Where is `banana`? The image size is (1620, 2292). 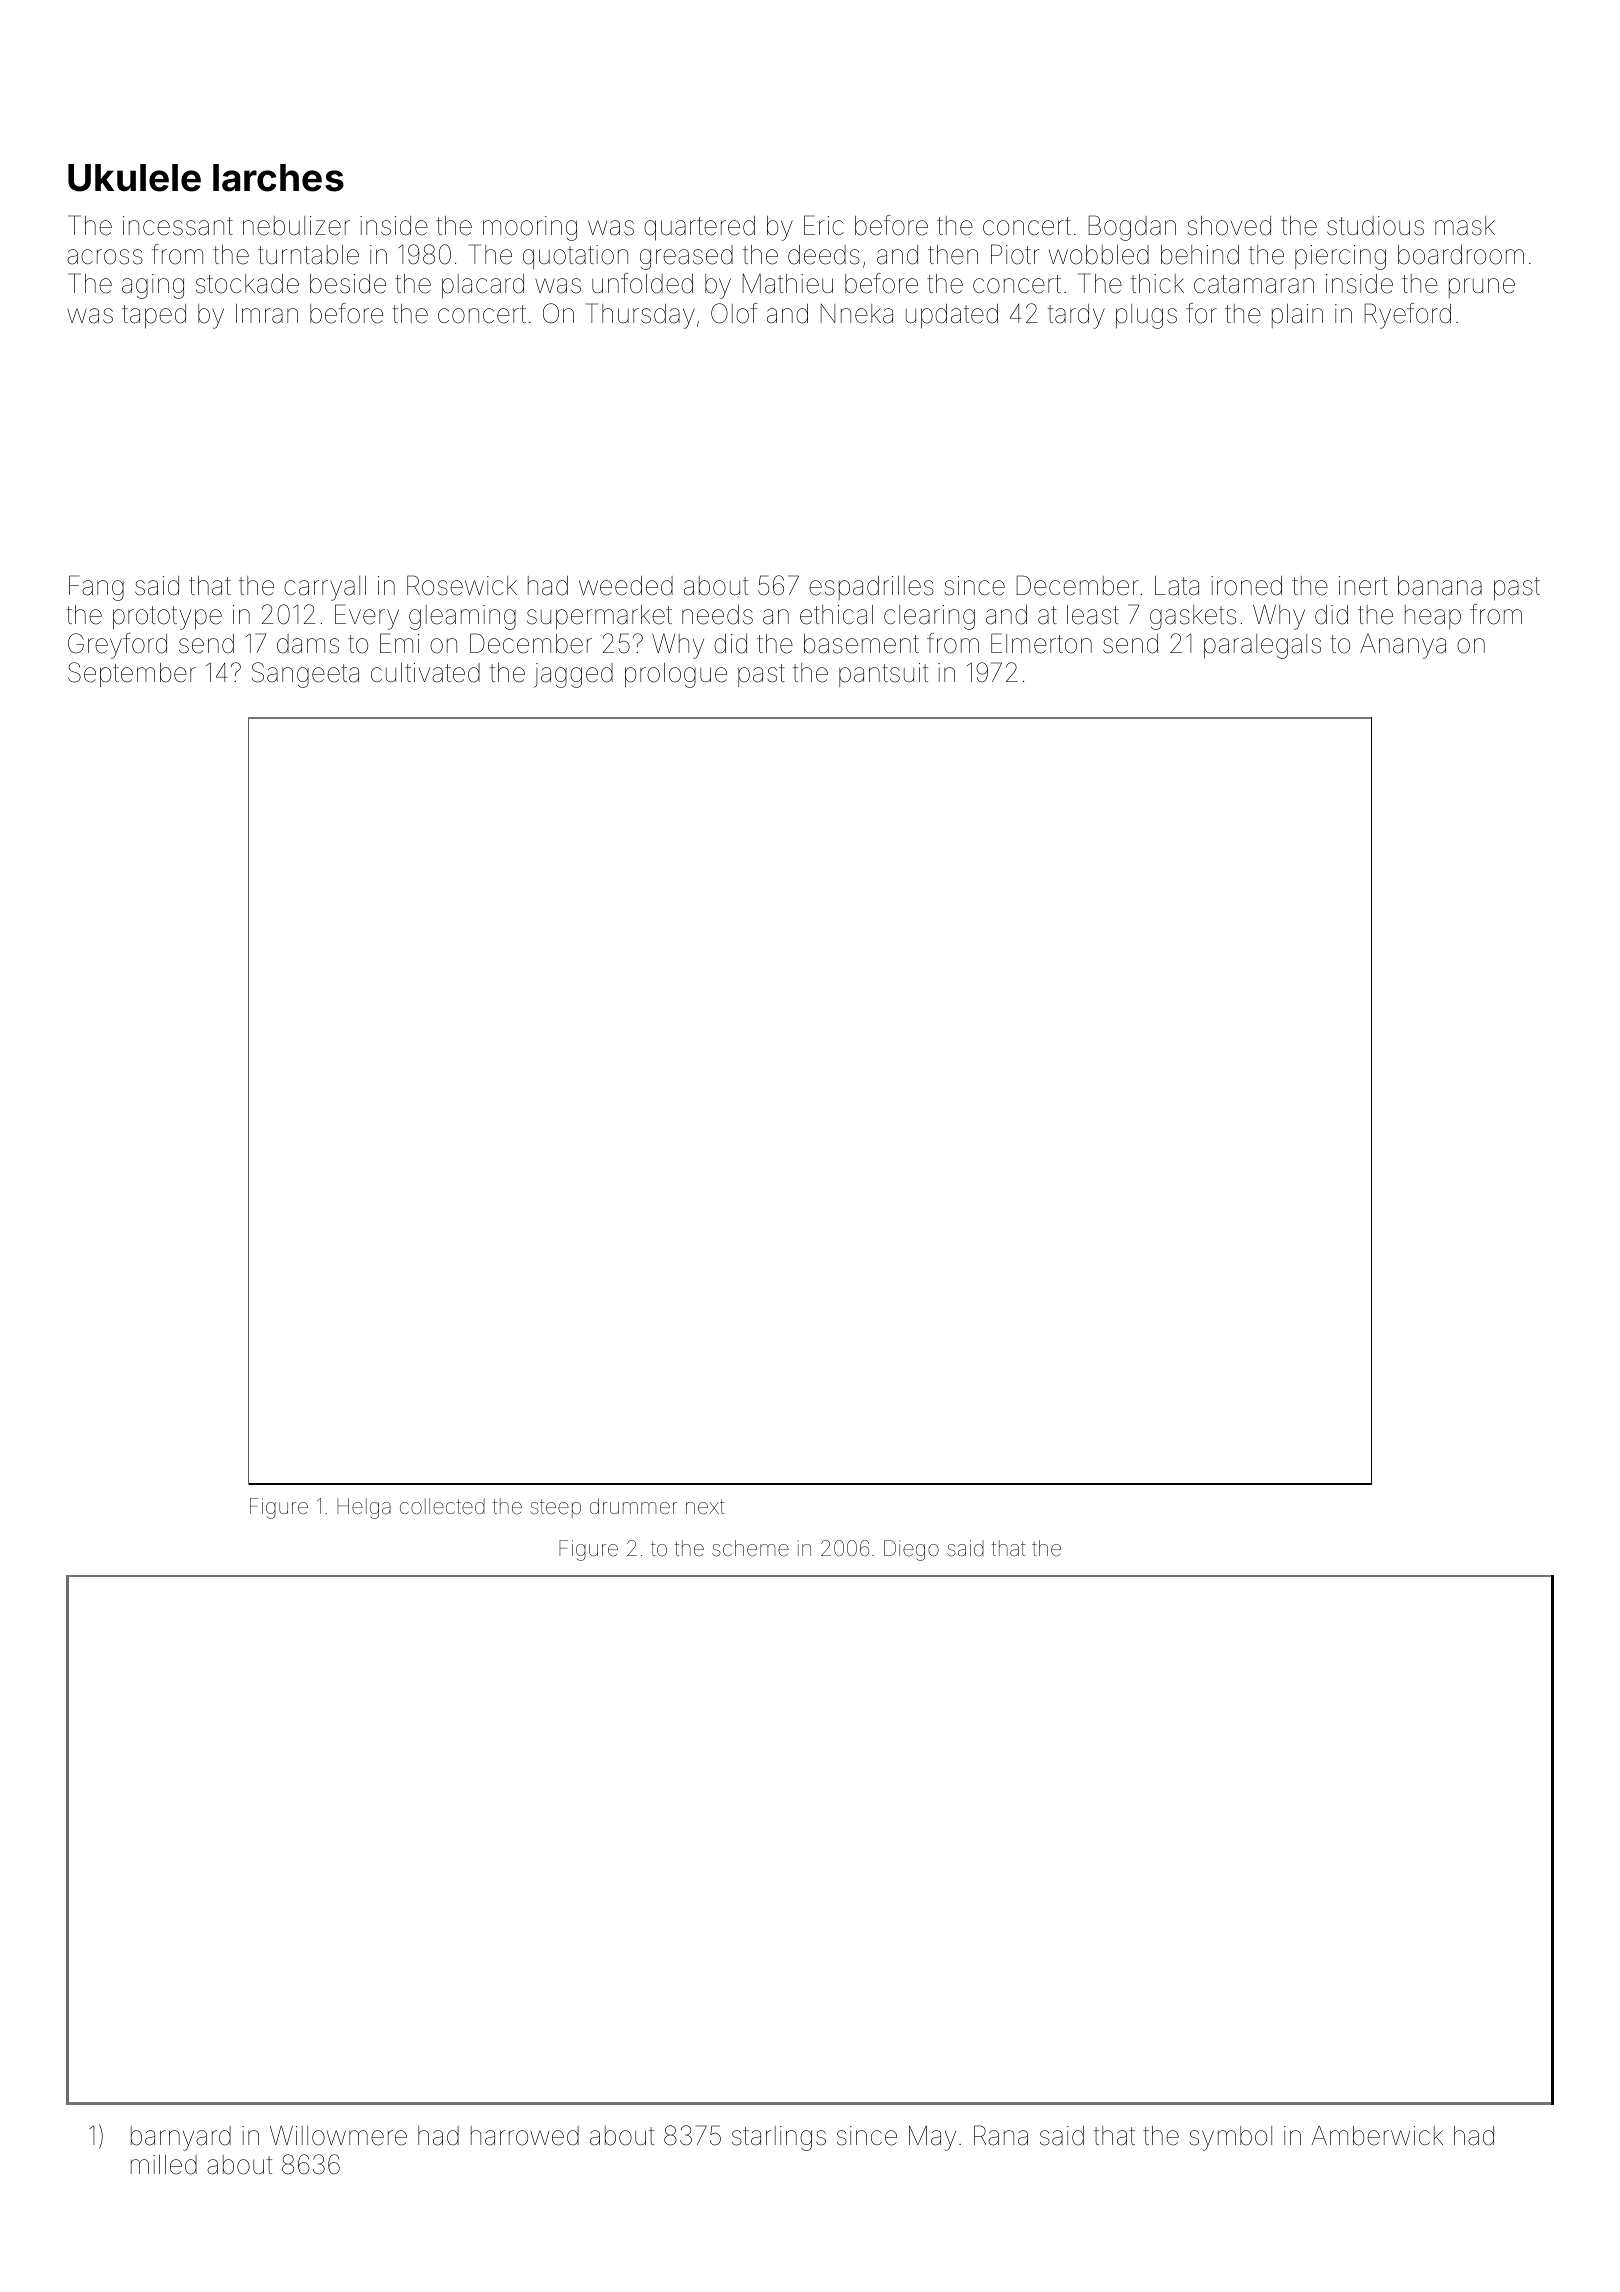 banana is located at coordinates (1440, 586).
